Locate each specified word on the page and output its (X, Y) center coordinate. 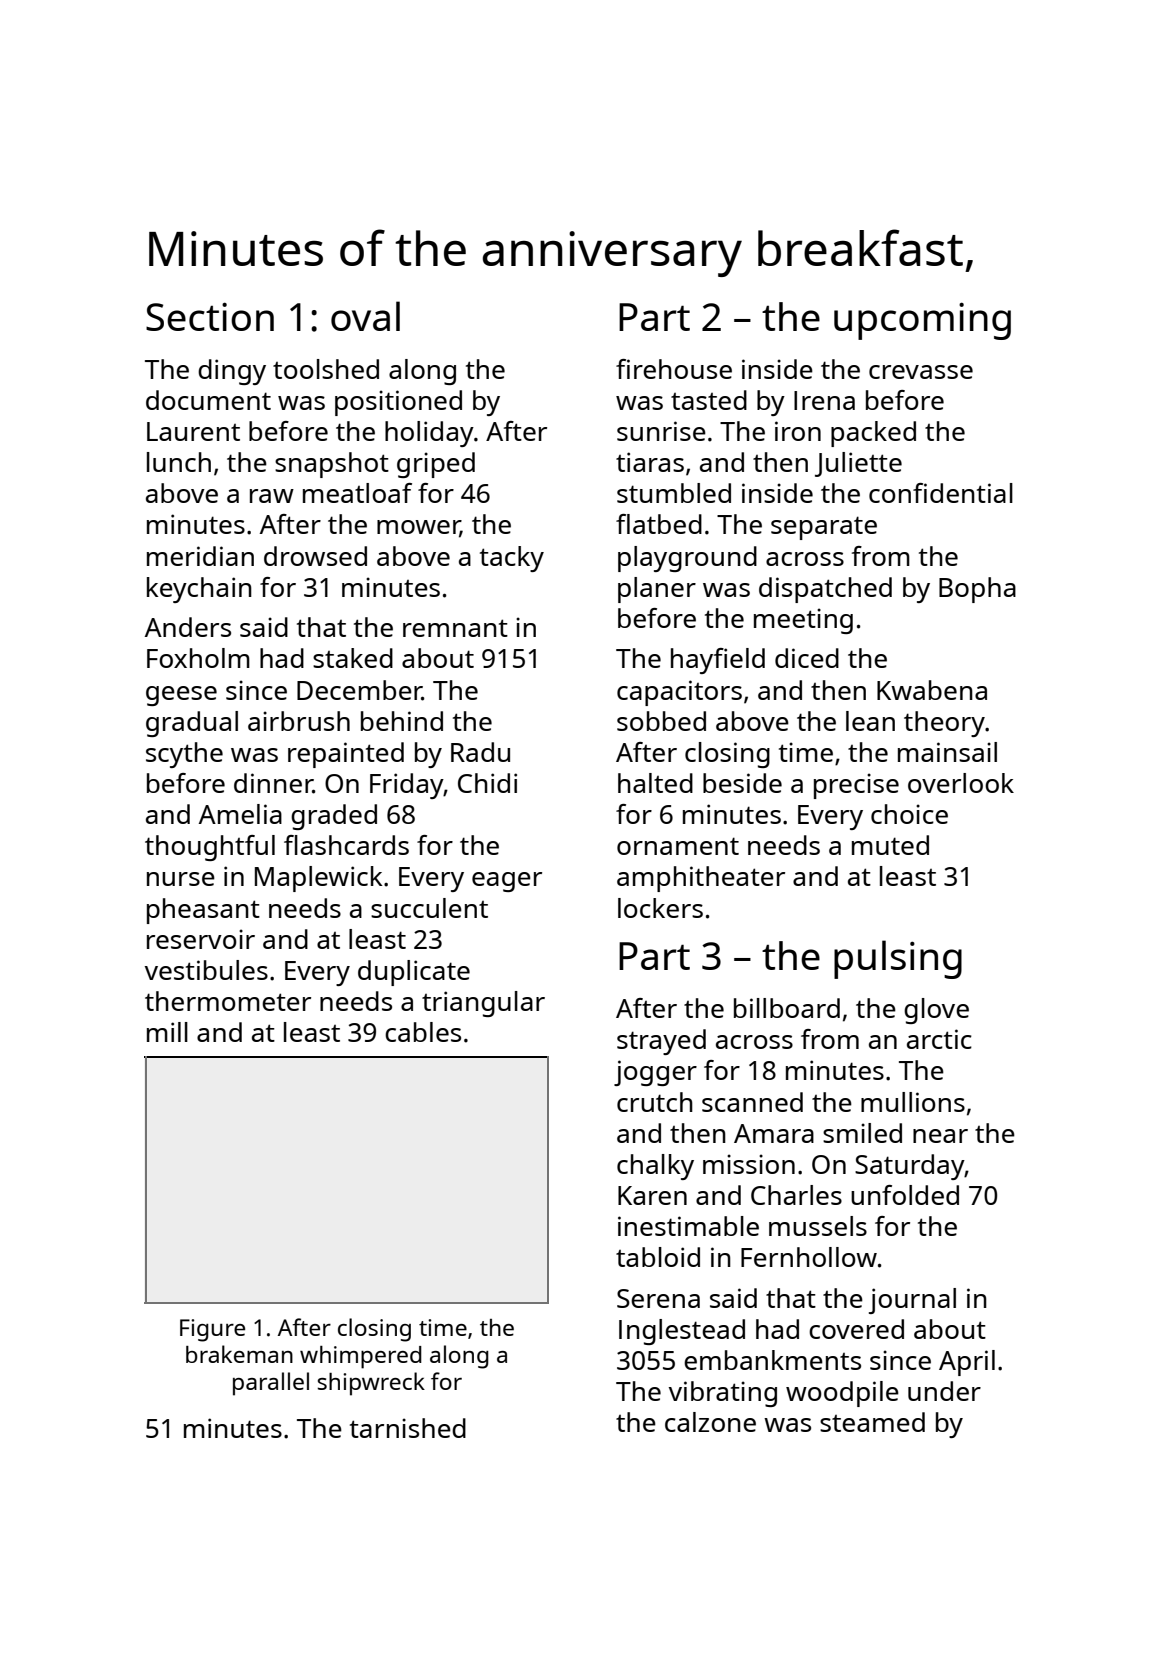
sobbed (661, 721)
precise (856, 786)
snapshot (332, 465)
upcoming (922, 321)
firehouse (674, 369)
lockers (660, 908)
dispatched (825, 590)
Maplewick (319, 879)
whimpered (361, 1357)
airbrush (299, 721)
